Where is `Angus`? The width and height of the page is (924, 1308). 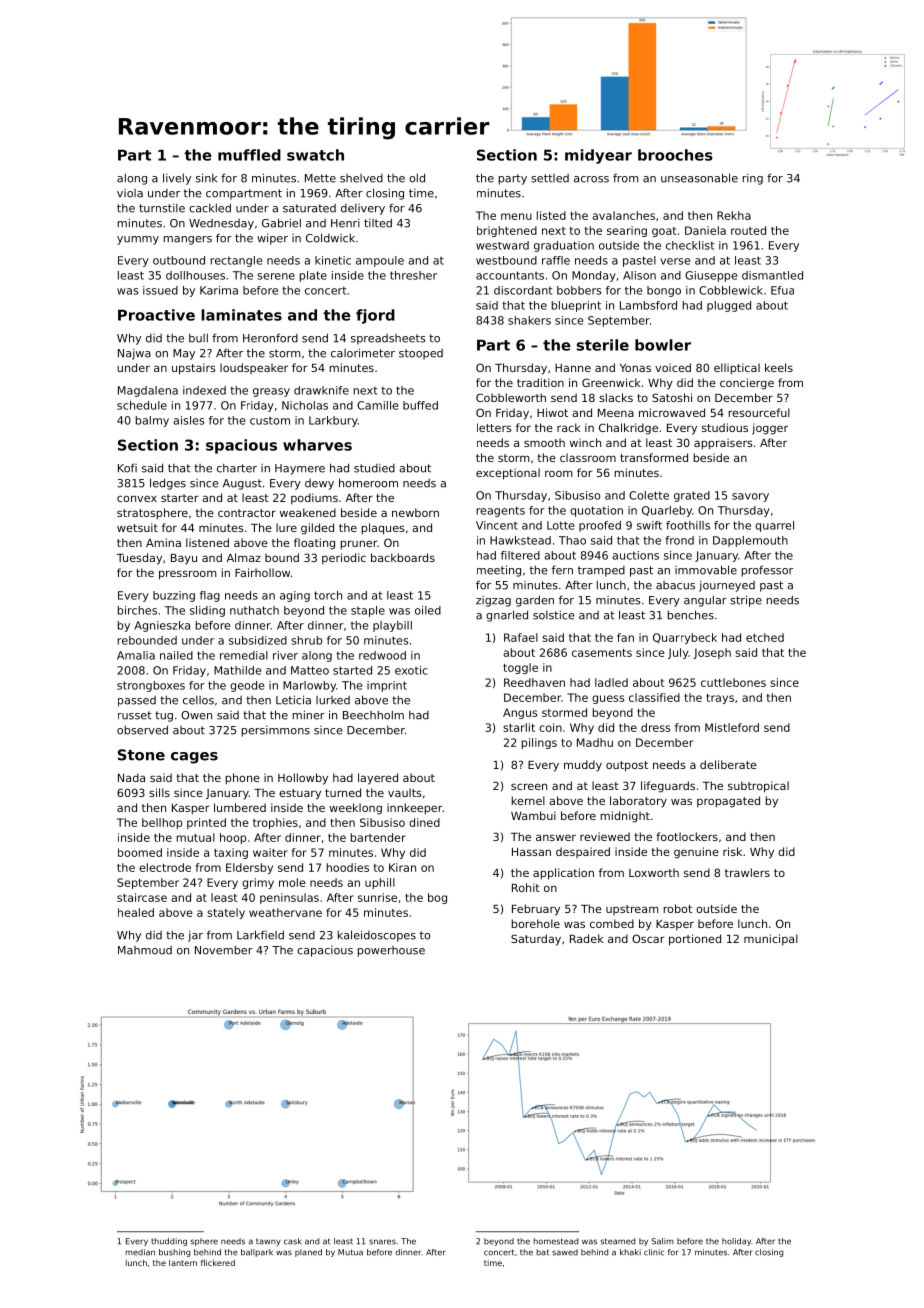 Angus is located at coordinates (520, 713).
